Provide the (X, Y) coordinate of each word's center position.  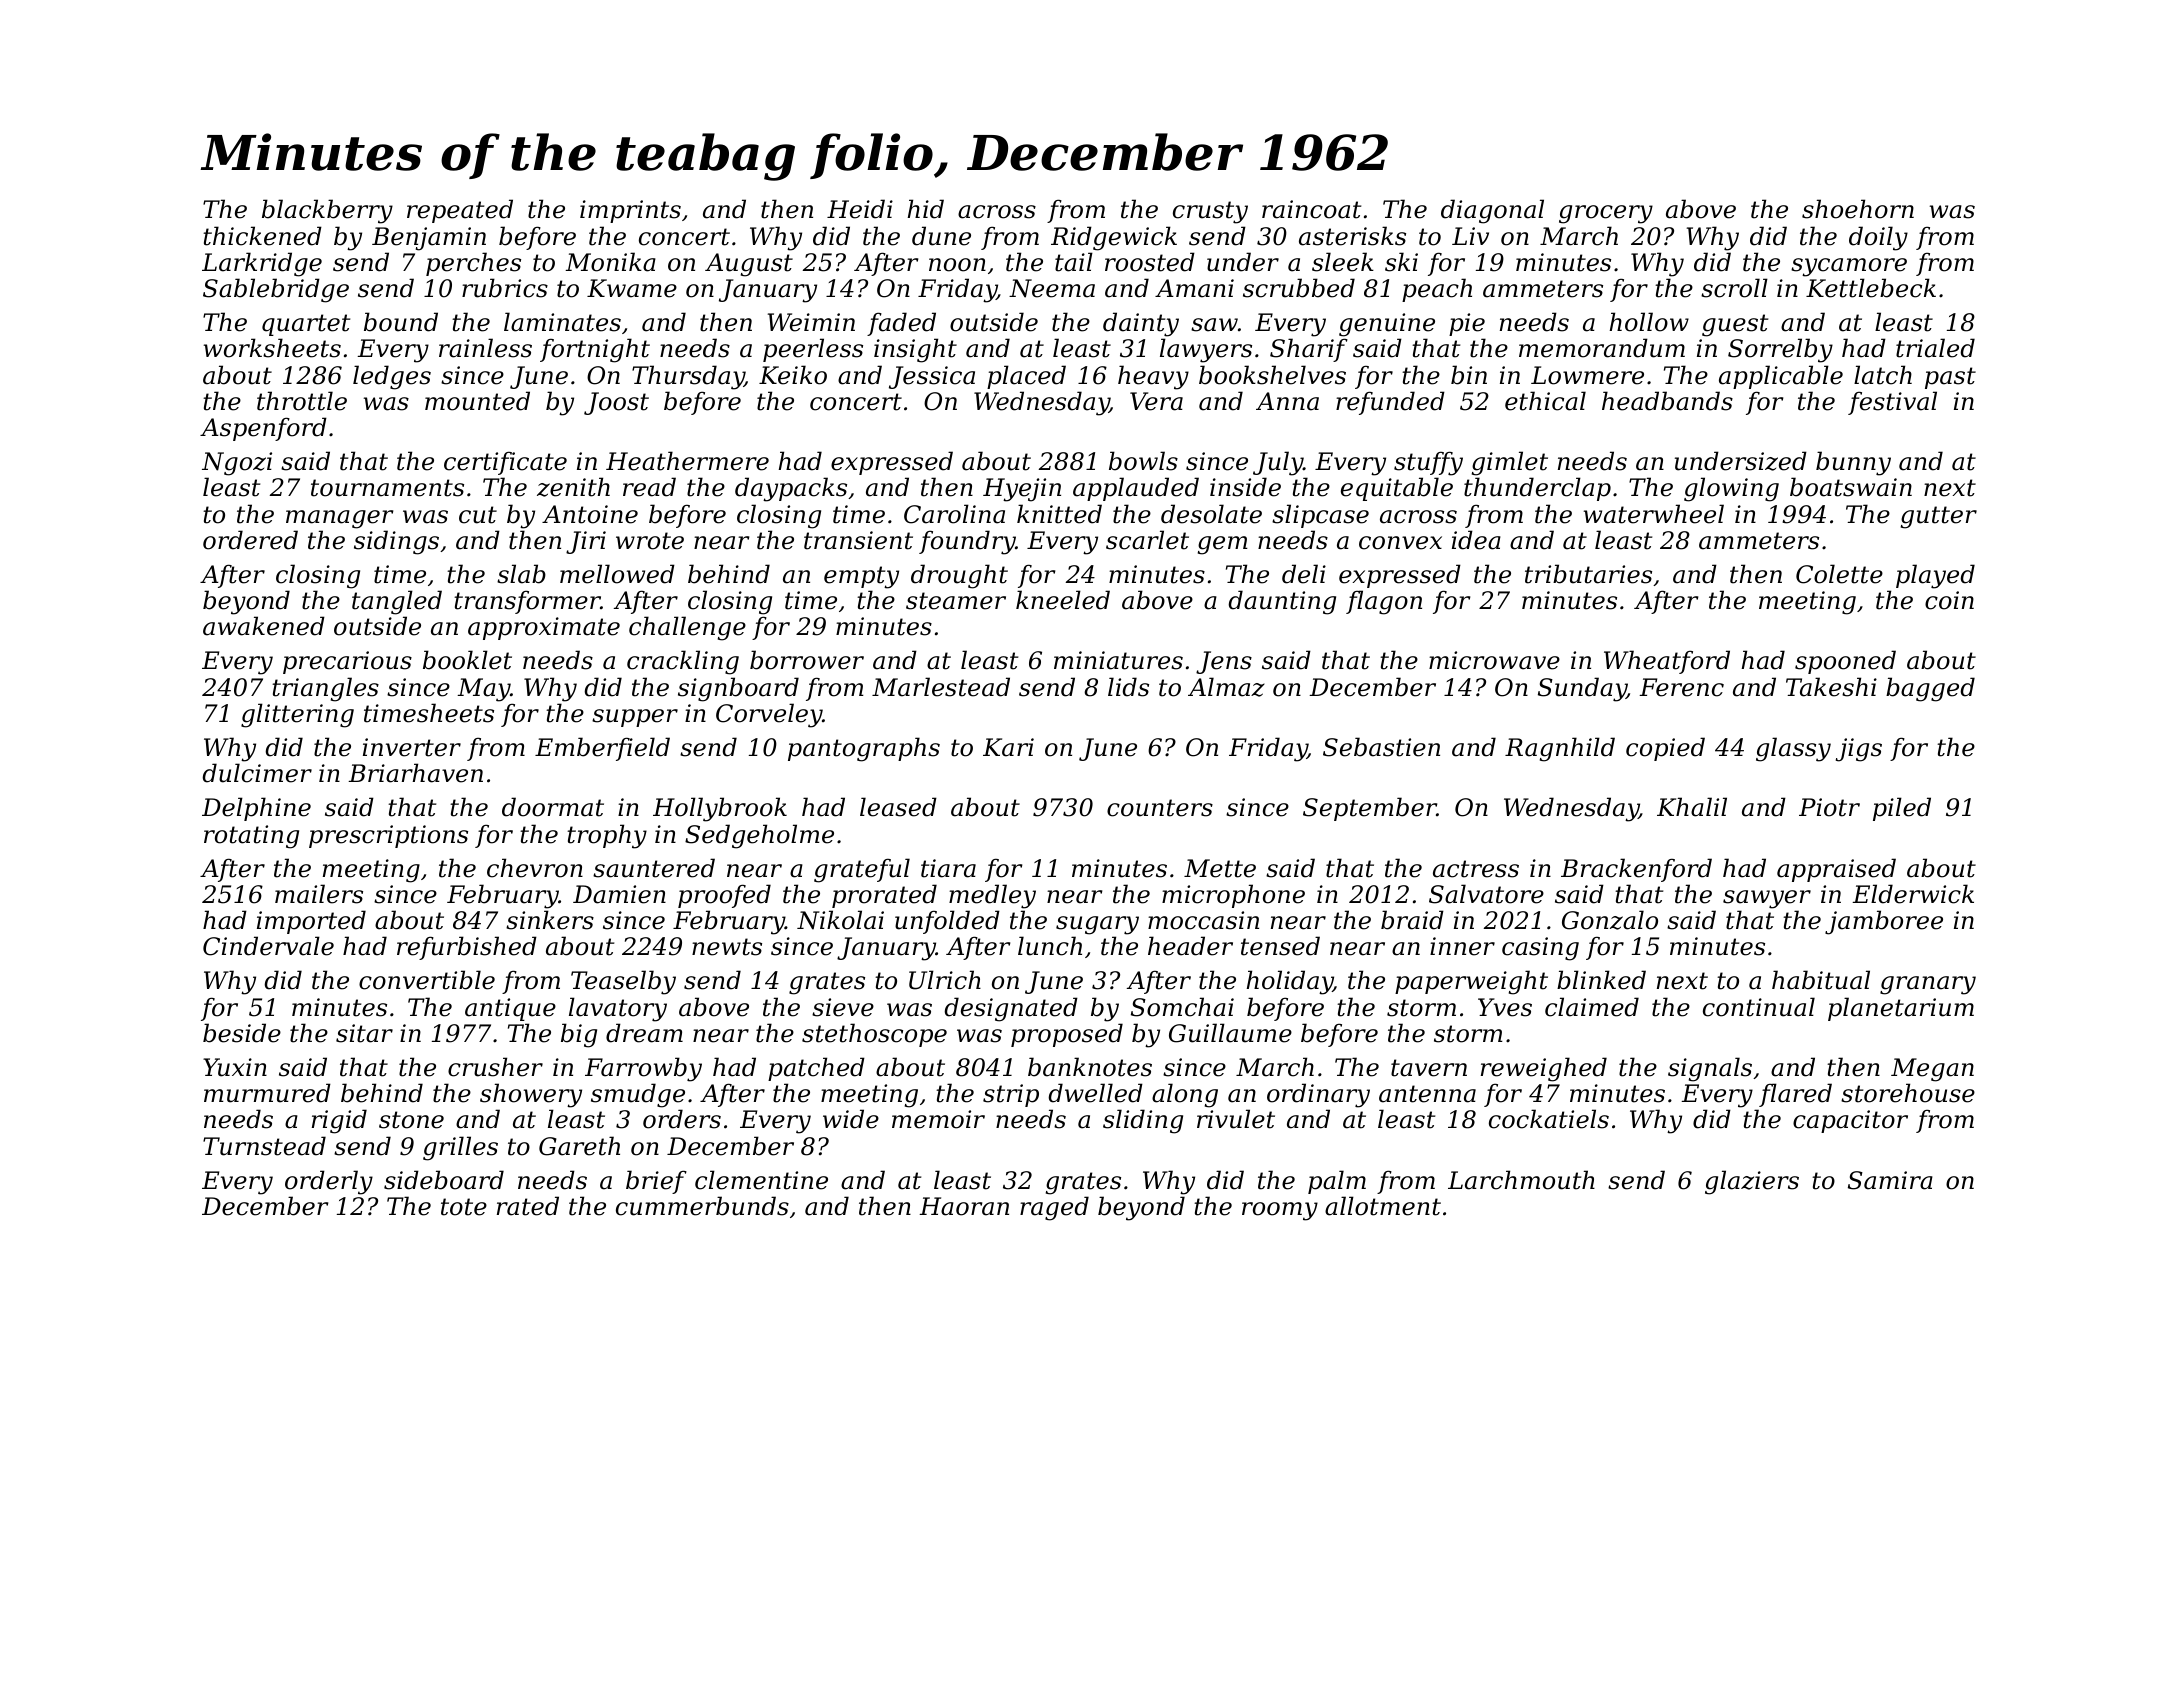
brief (656, 1182)
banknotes (1090, 1067)
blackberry (327, 211)
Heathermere (687, 461)
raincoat (1311, 209)
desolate (1211, 514)
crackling (683, 662)
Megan (1932, 1070)
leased (898, 807)
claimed (1592, 1007)
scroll (1734, 288)
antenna (1427, 1094)
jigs (1859, 750)
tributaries (1588, 574)
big (579, 1035)
